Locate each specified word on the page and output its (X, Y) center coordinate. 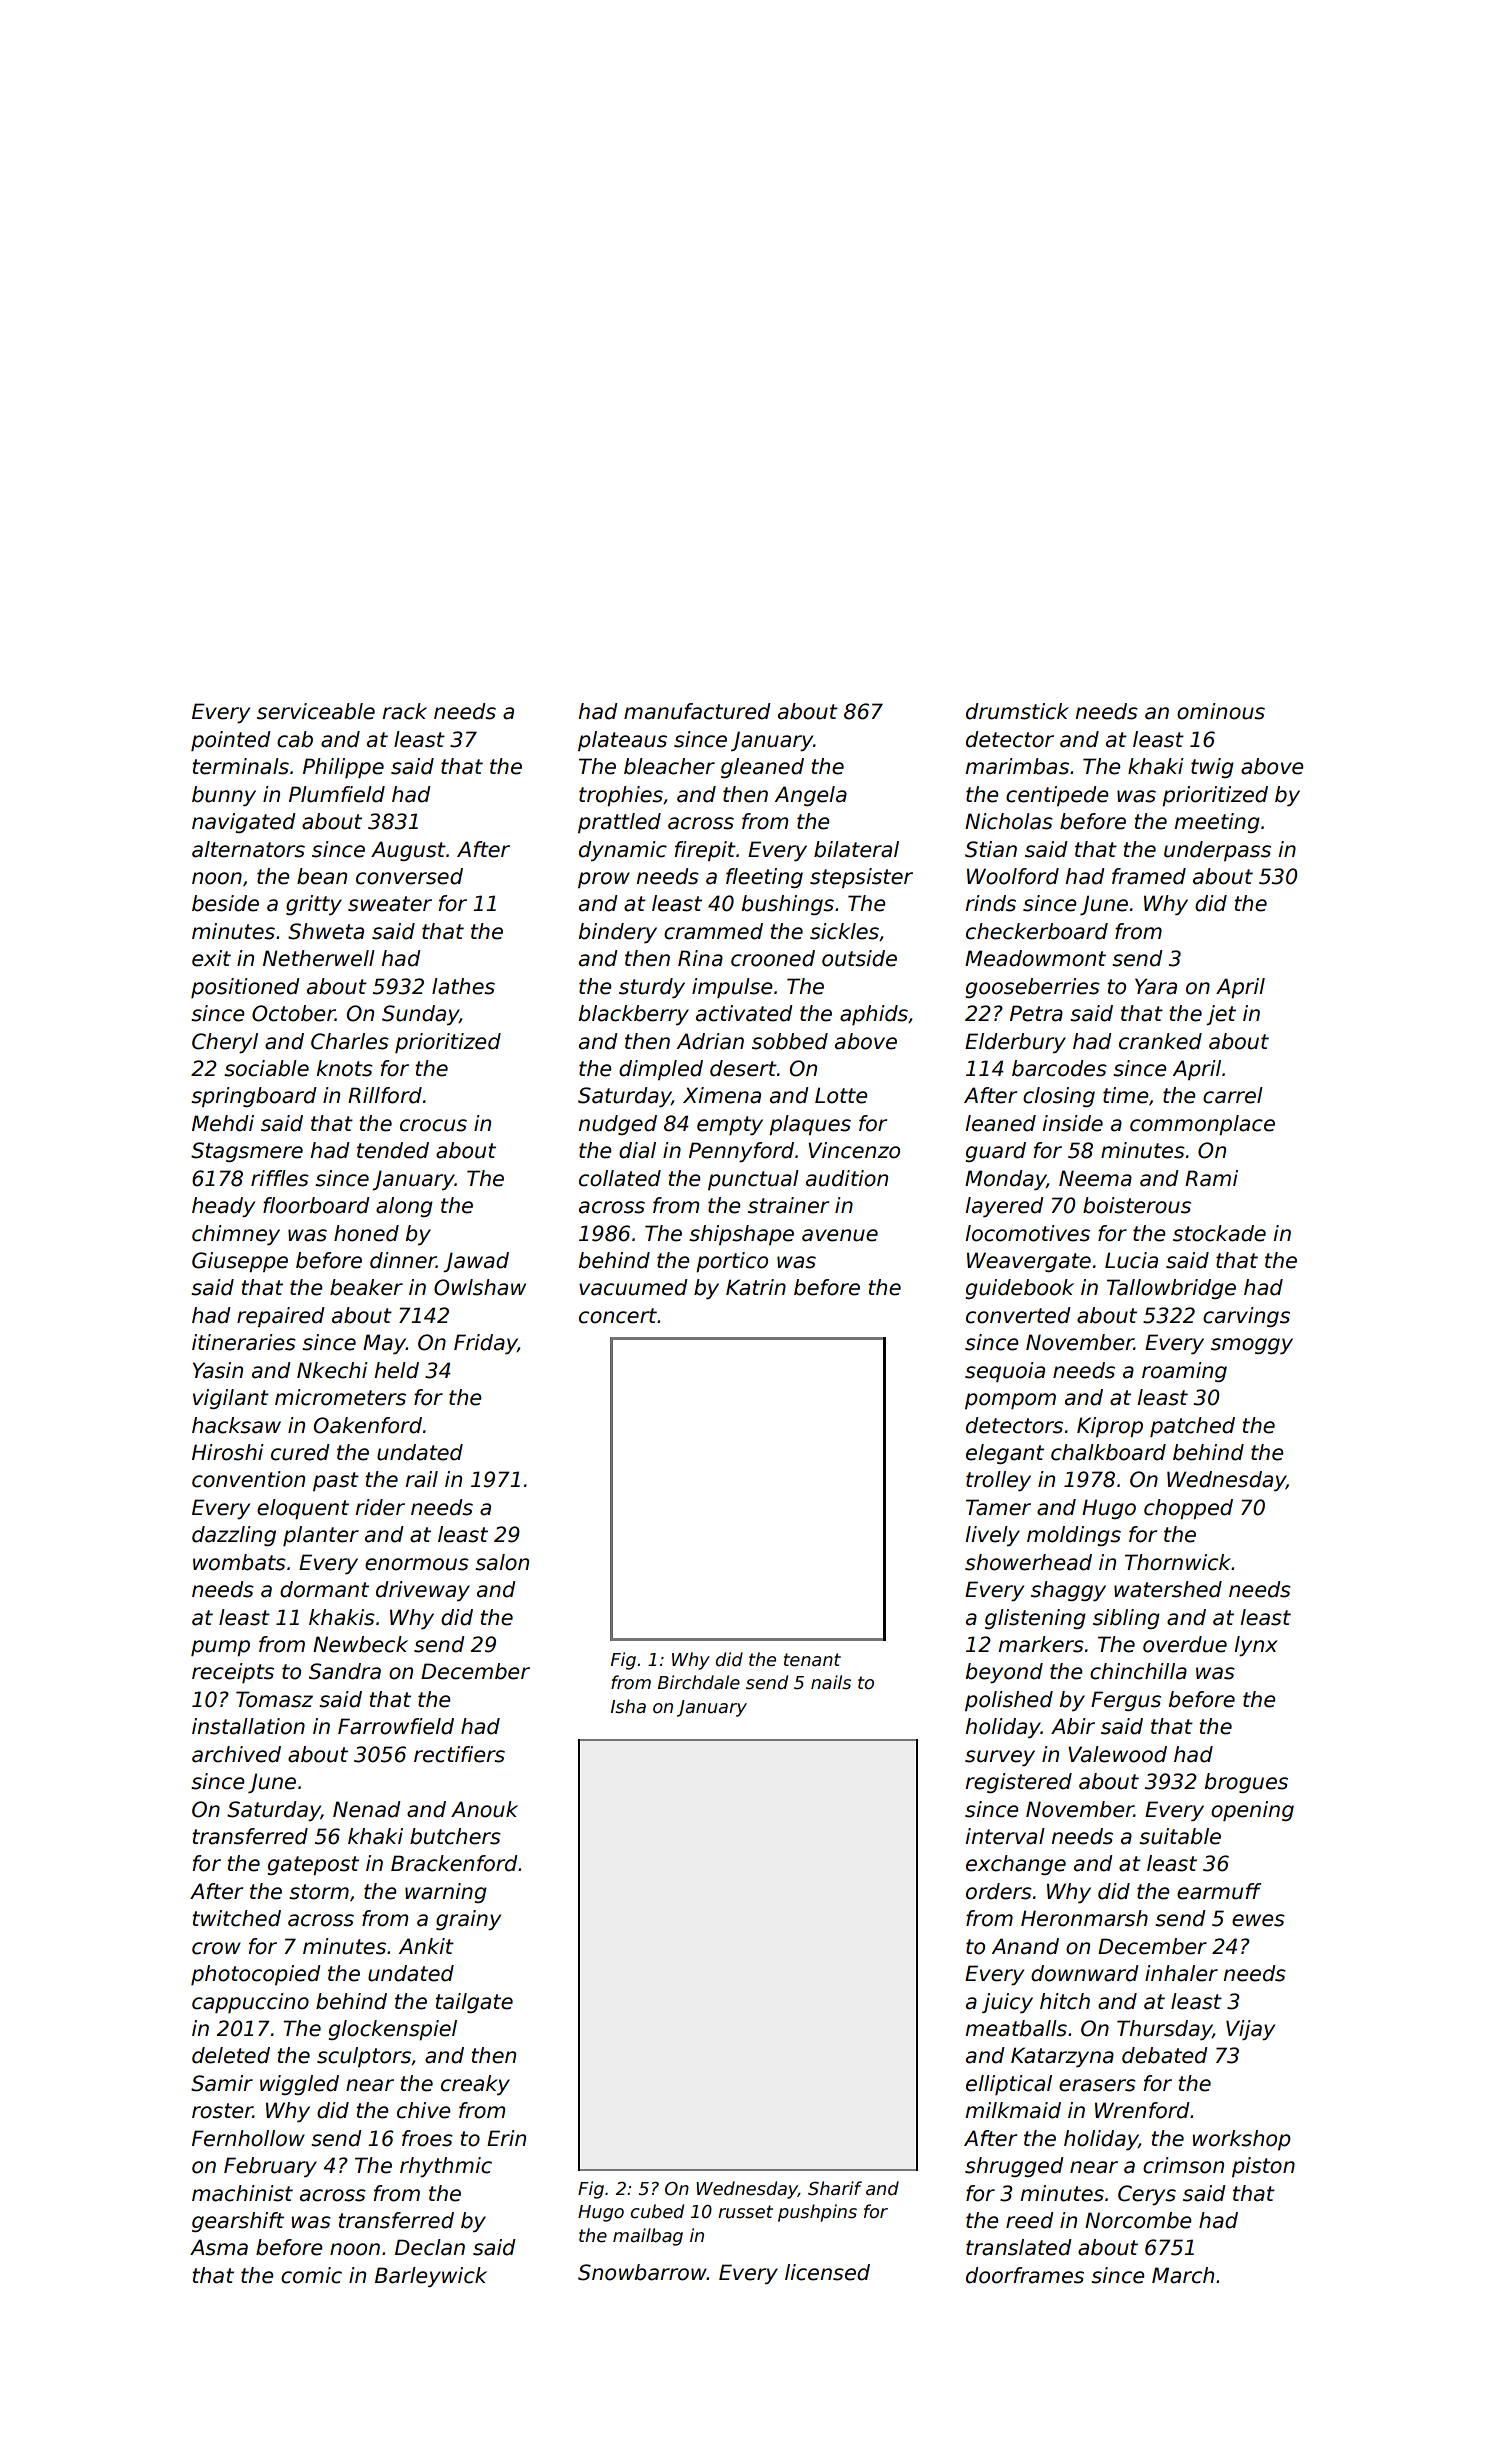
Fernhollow (248, 2138)
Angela (810, 796)
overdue (1185, 1644)
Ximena (722, 1095)
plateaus (622, 741)
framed (1149, 876)
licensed (827, 2272)
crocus (433, 1125)
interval (1005, 1836)
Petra (1036, 1013)
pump (220, 1648)
